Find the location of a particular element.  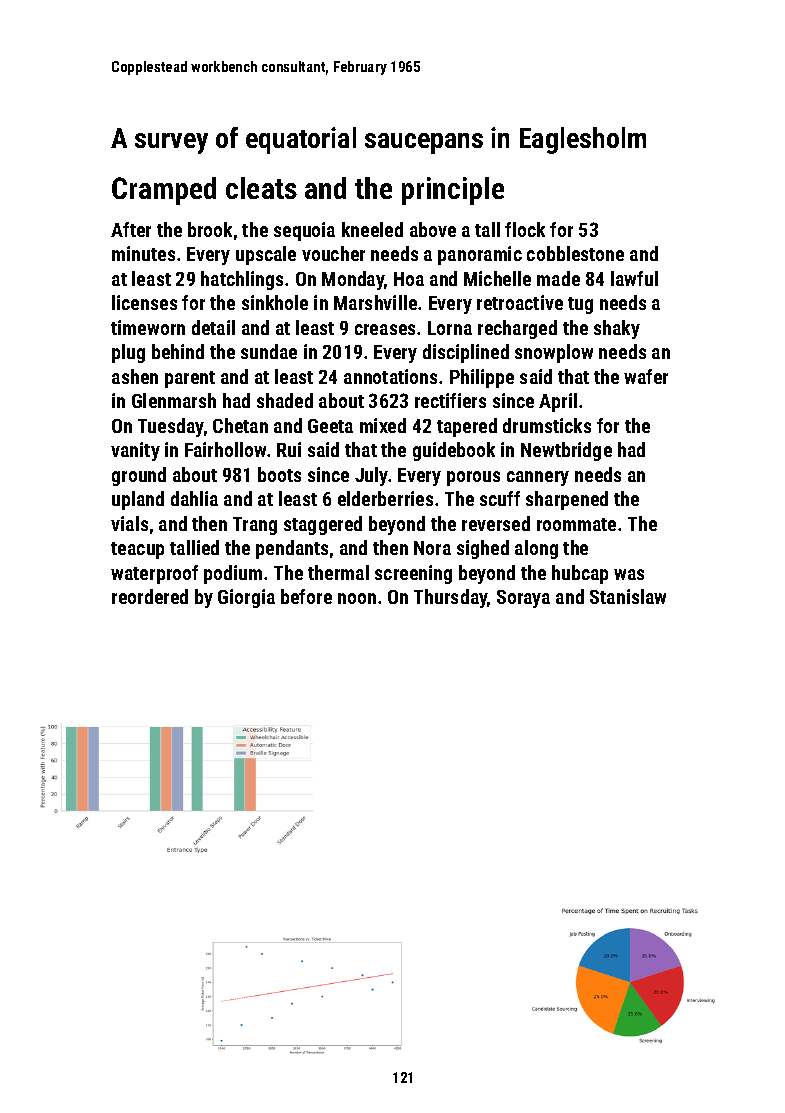

creases is located at coordinates (385, 329).
